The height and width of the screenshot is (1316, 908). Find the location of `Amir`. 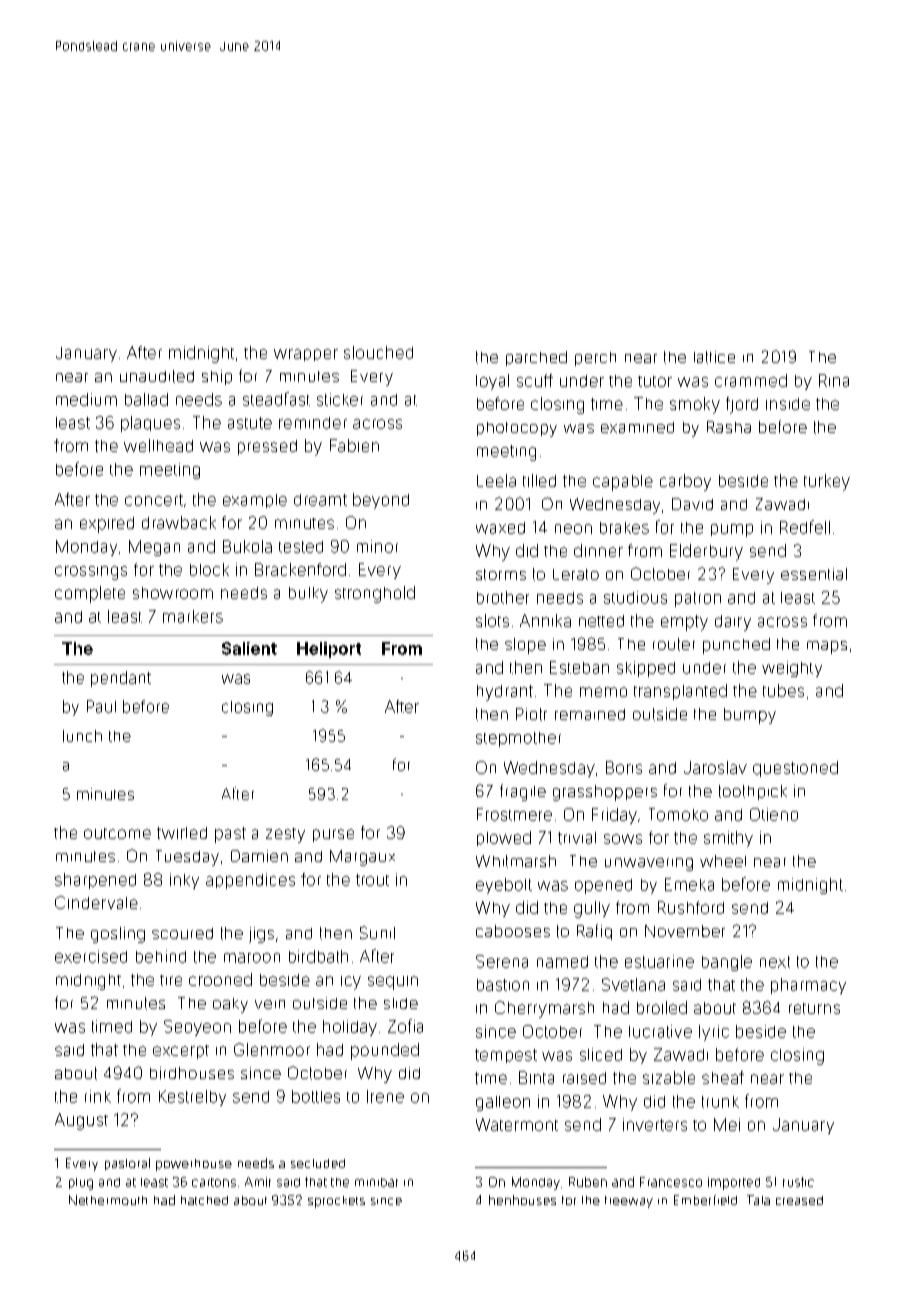

Amir is located at coordinates (258, 1182).
